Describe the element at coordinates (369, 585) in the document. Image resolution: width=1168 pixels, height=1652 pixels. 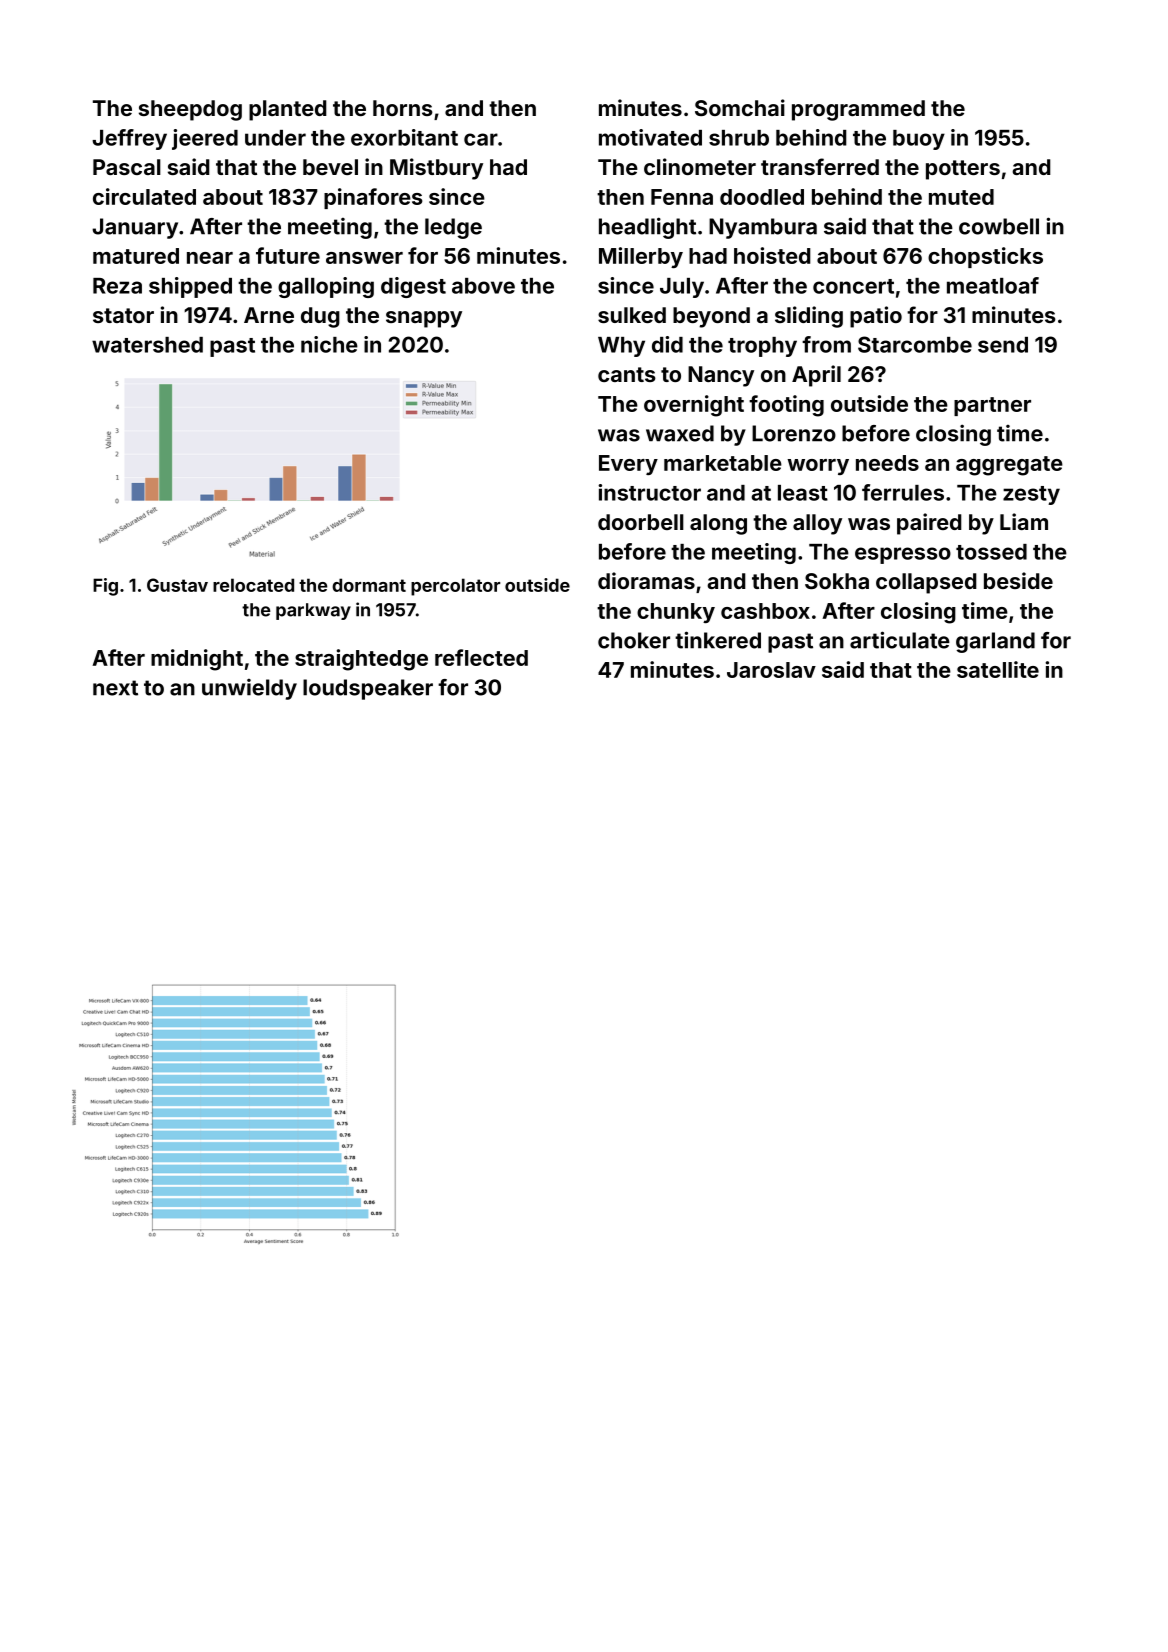
I see `dormant` at that location.
